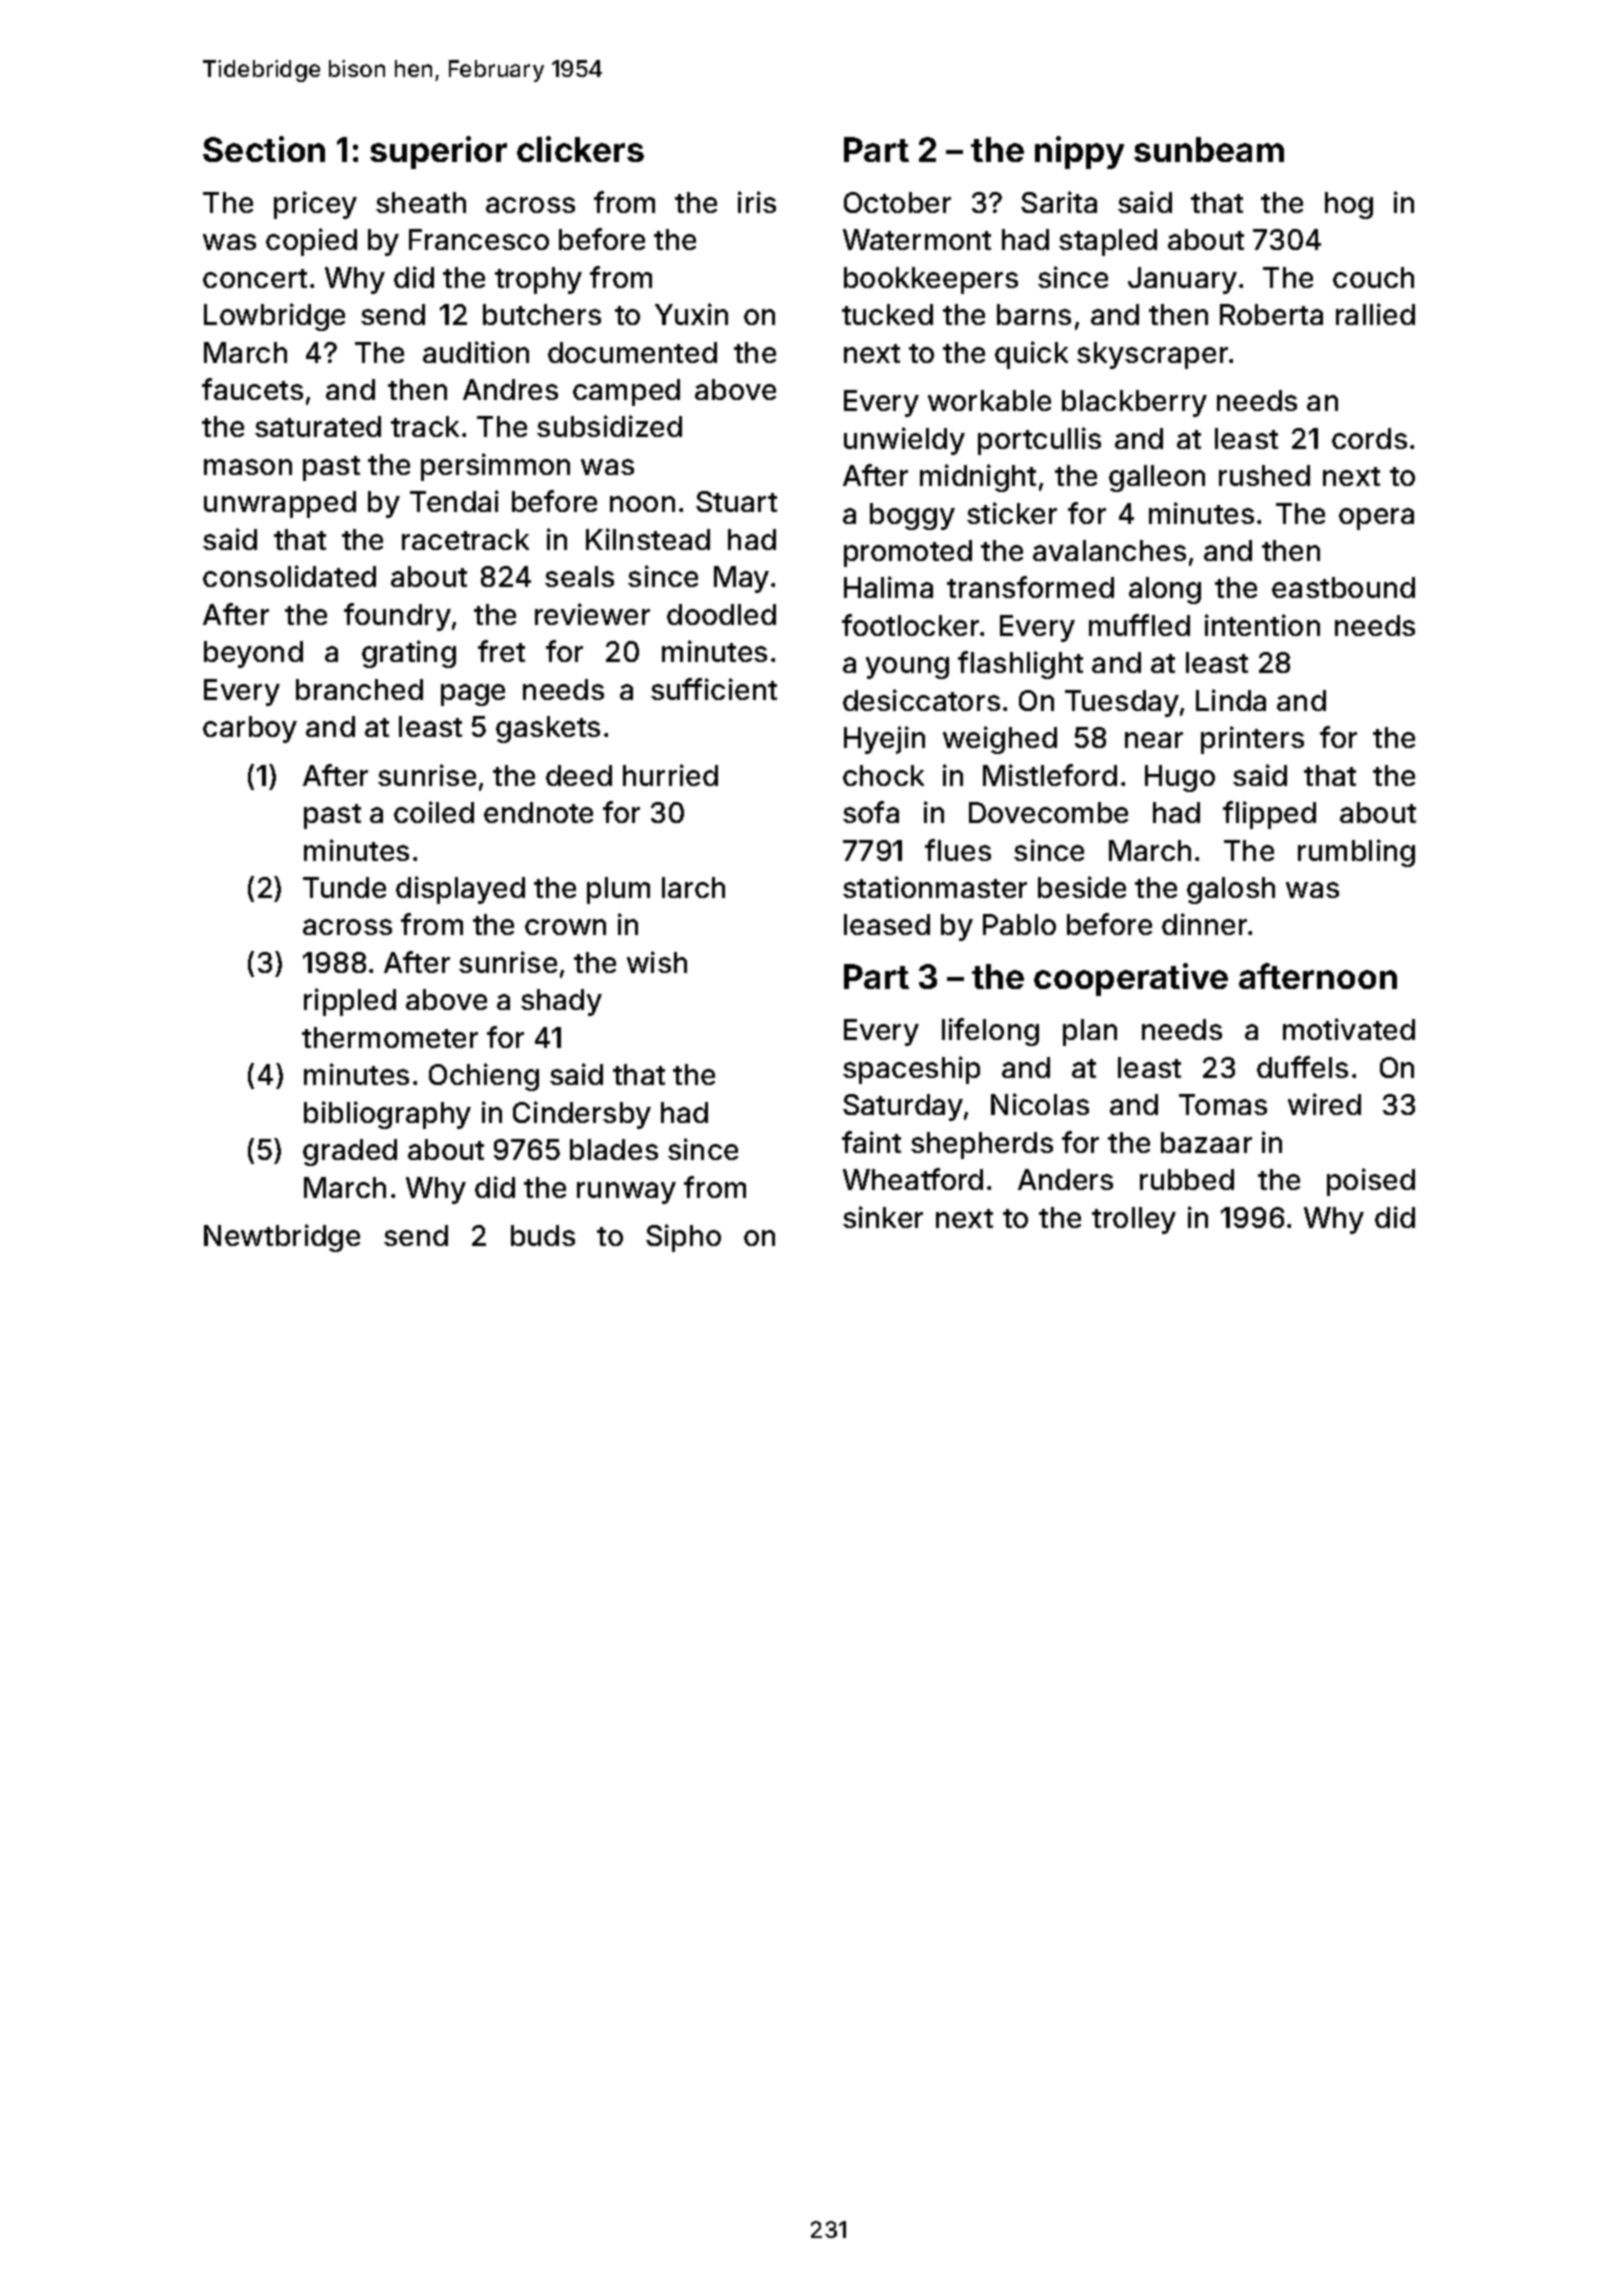 The image size is (1620, 2292). Describe the element at coordinates (580, 149) in the document. I see `clickers` at that location.
